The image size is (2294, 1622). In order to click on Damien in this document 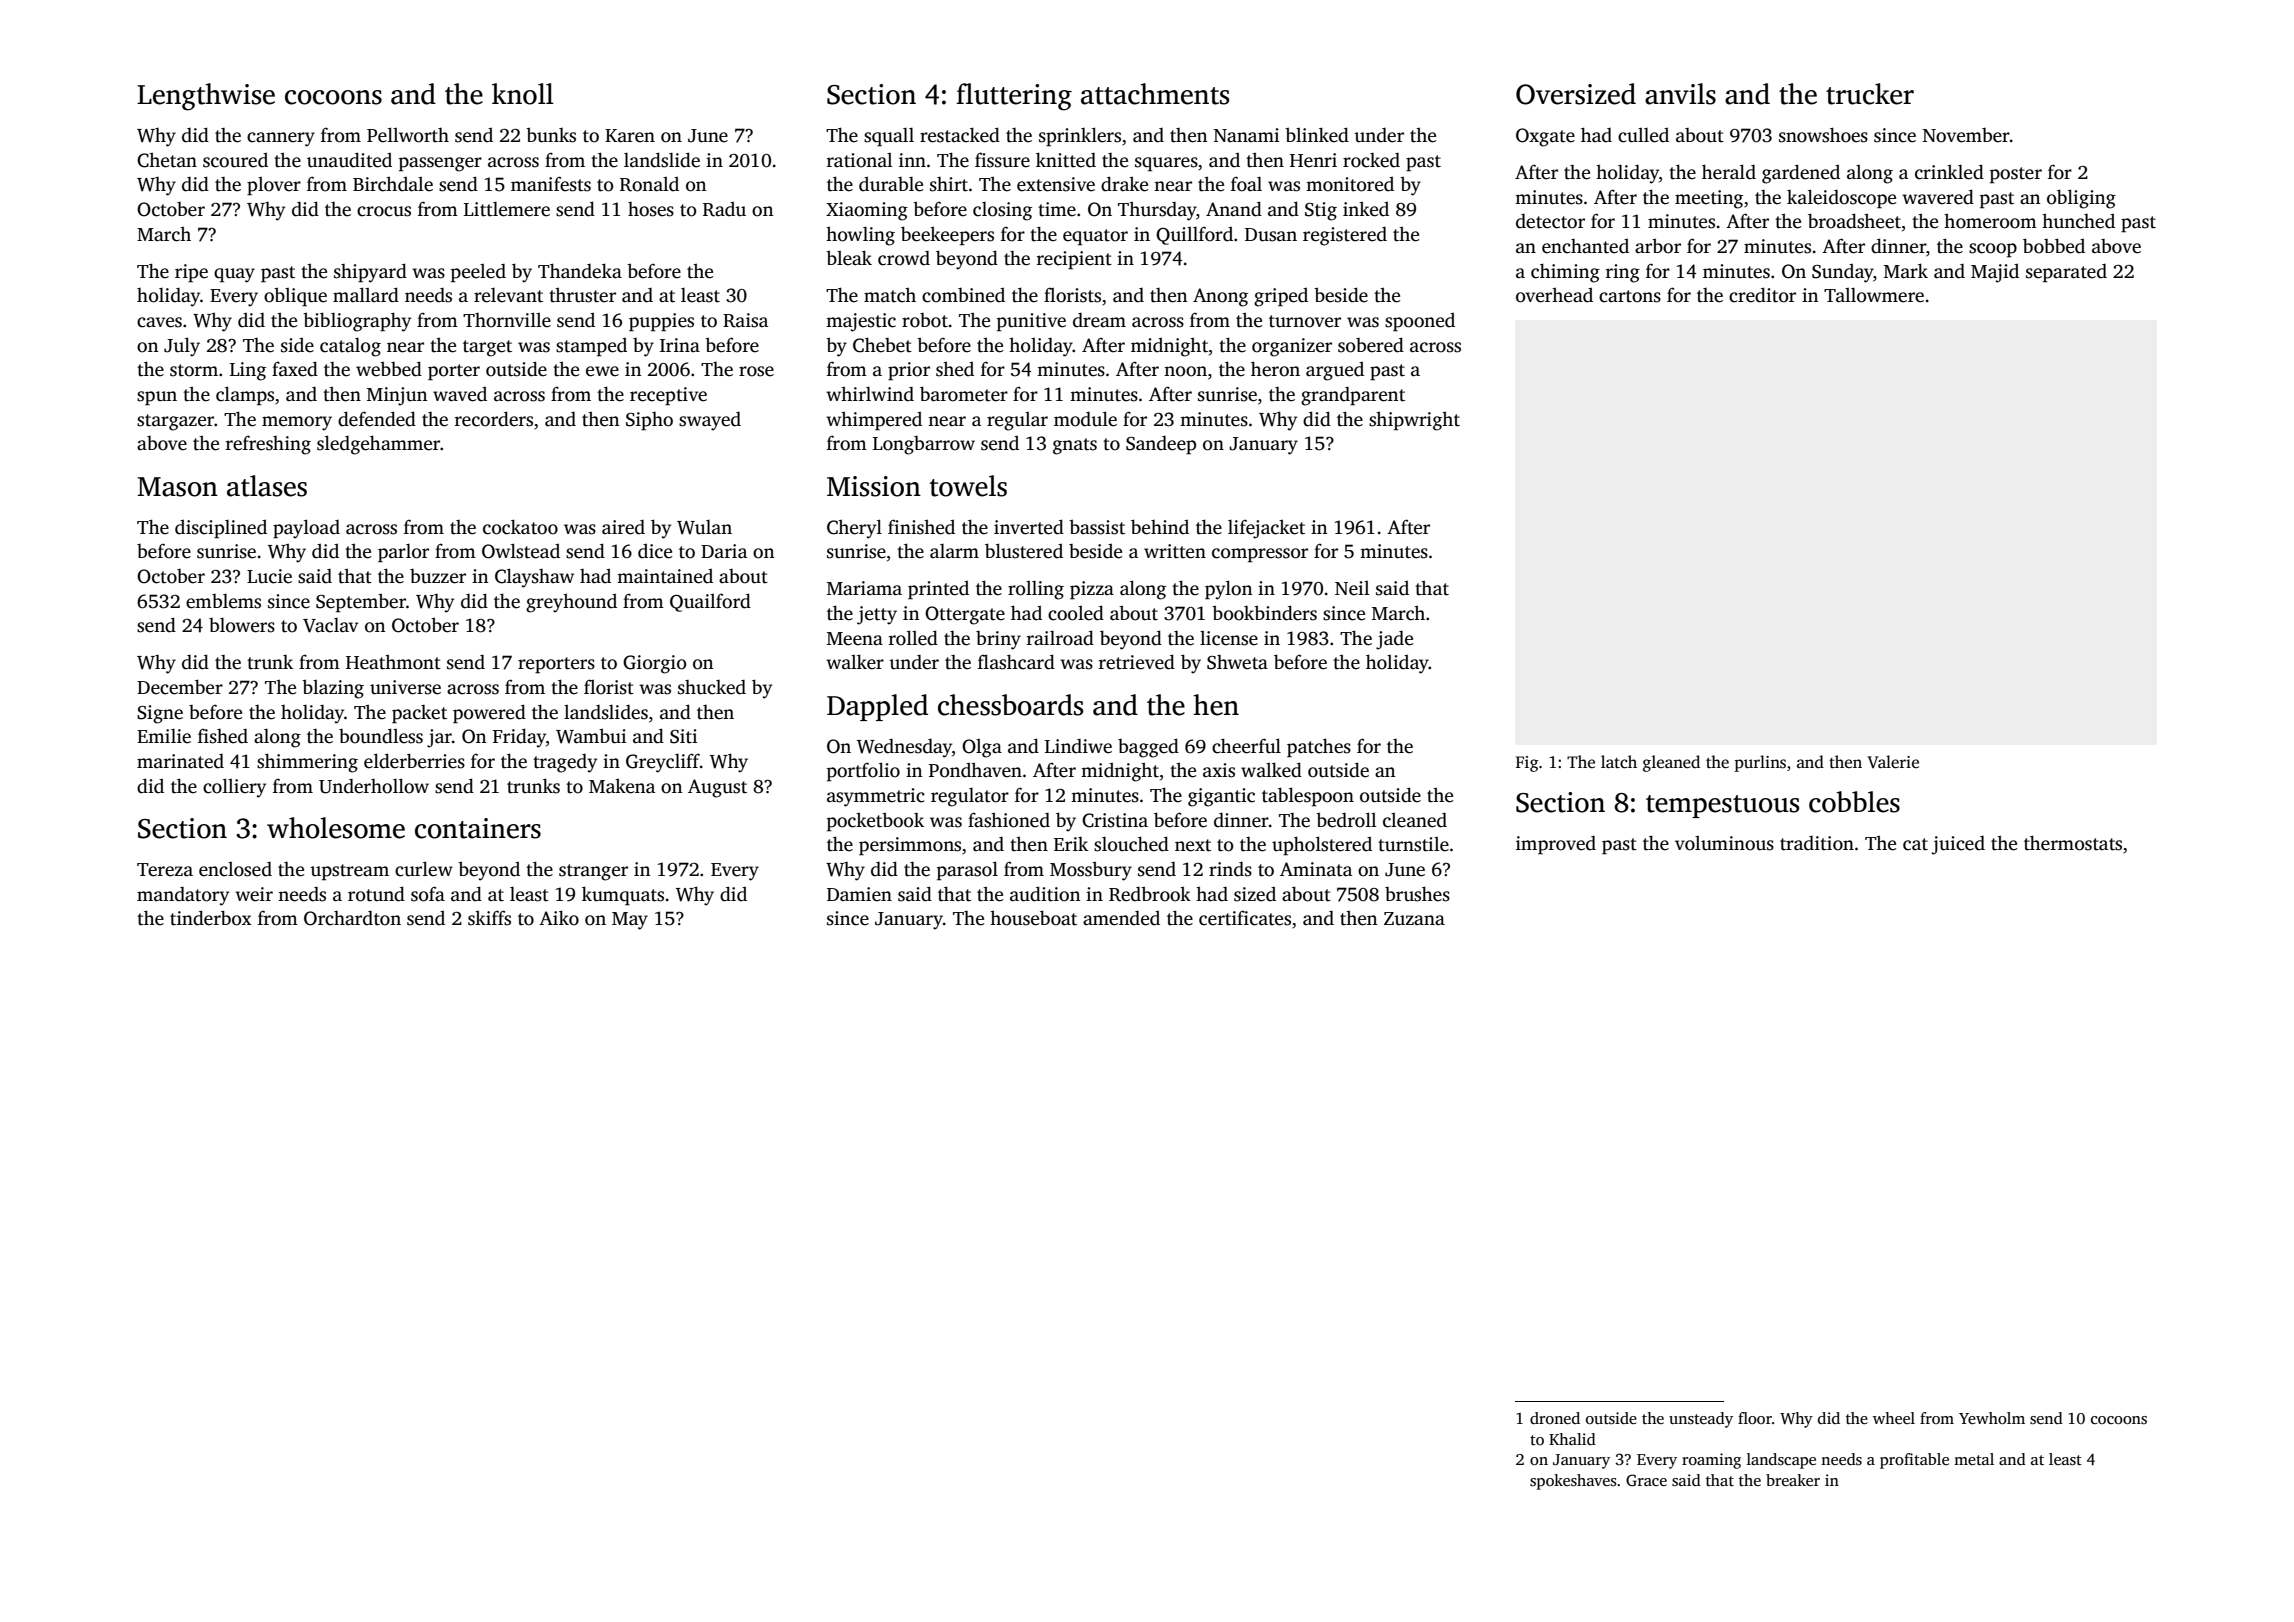, I will do `click(859, 894)`.
